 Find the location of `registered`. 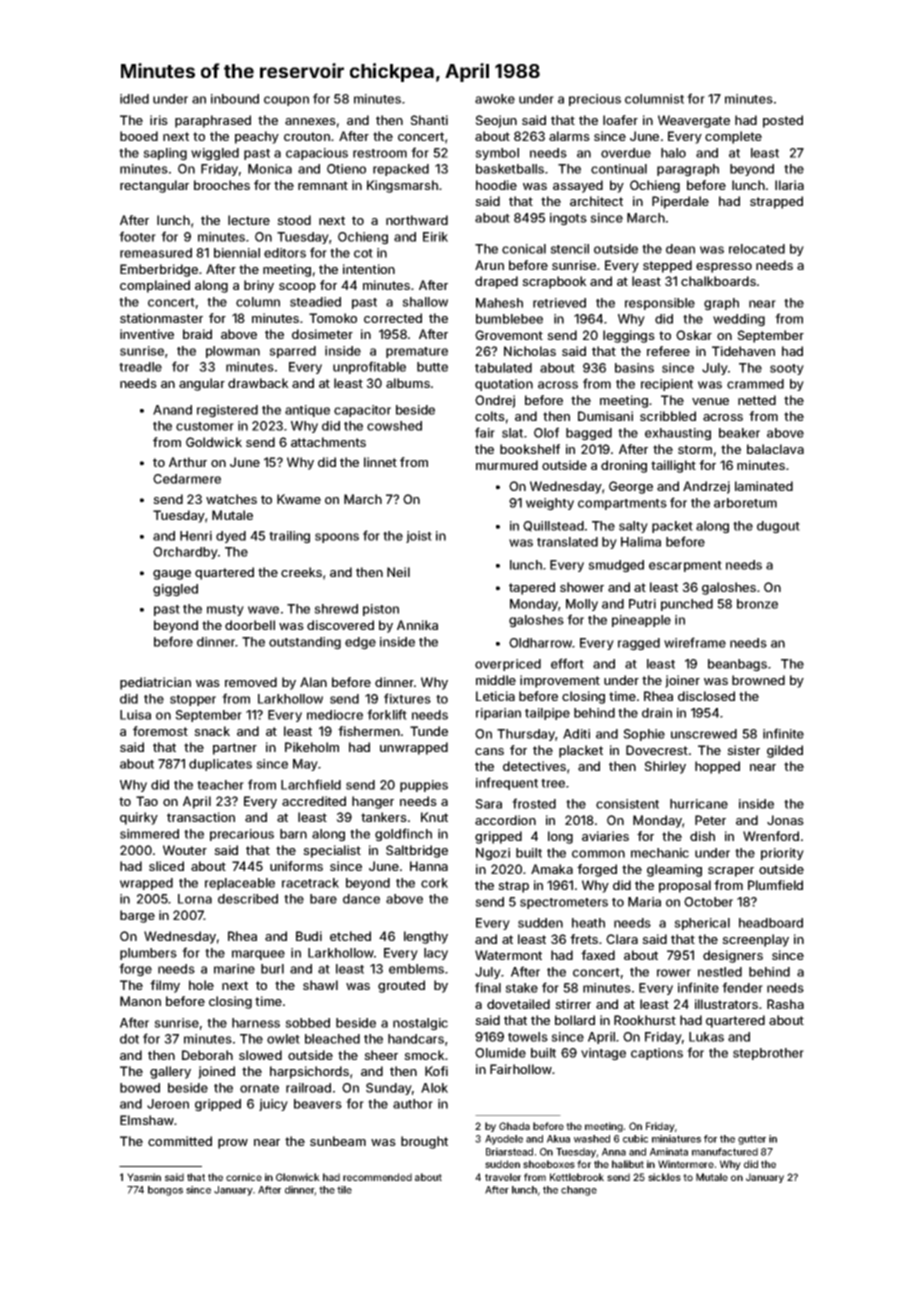

registered is located at coordinates (227, 411).
